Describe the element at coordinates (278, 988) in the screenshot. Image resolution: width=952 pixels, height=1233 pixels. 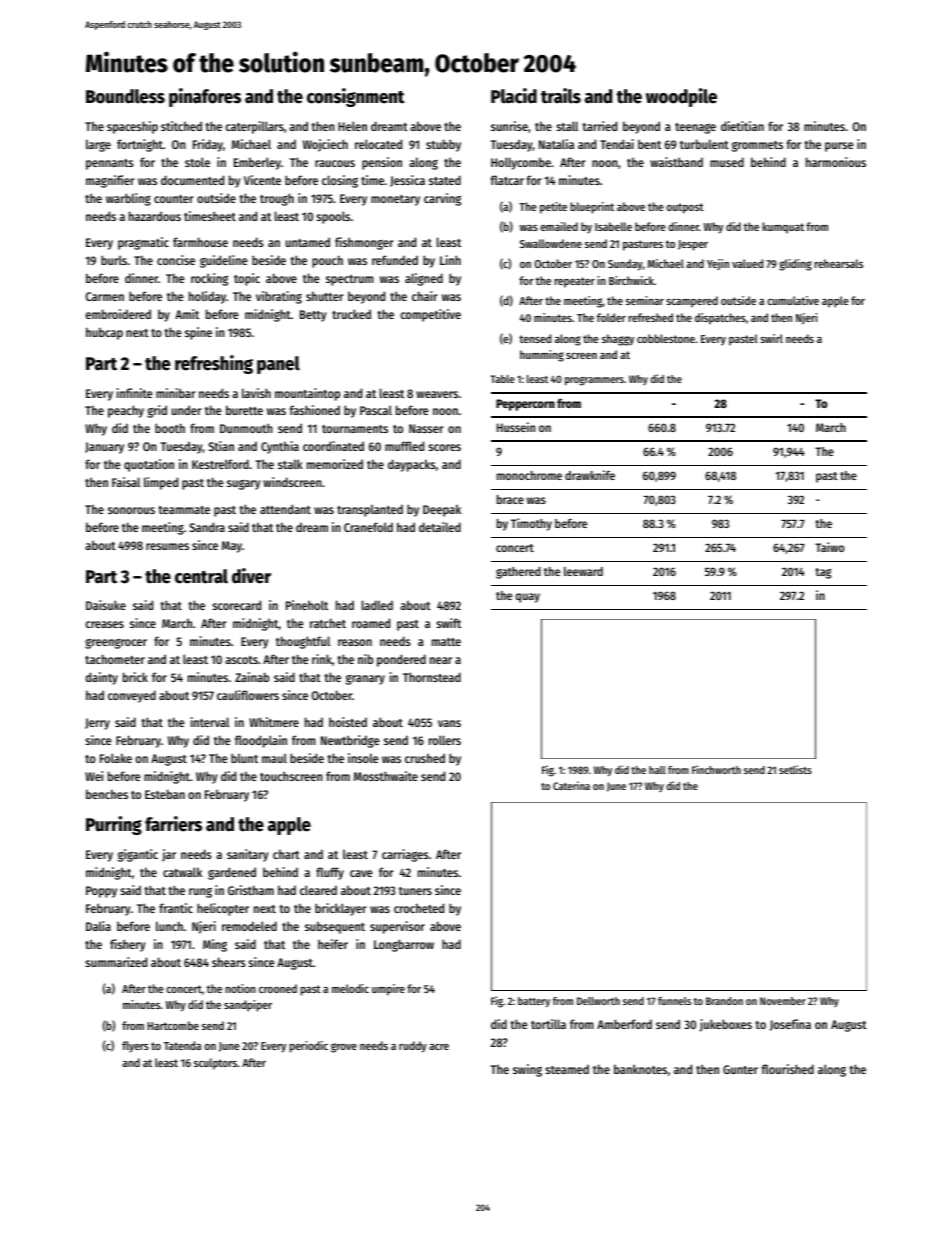
I see `crooned` at that location.
